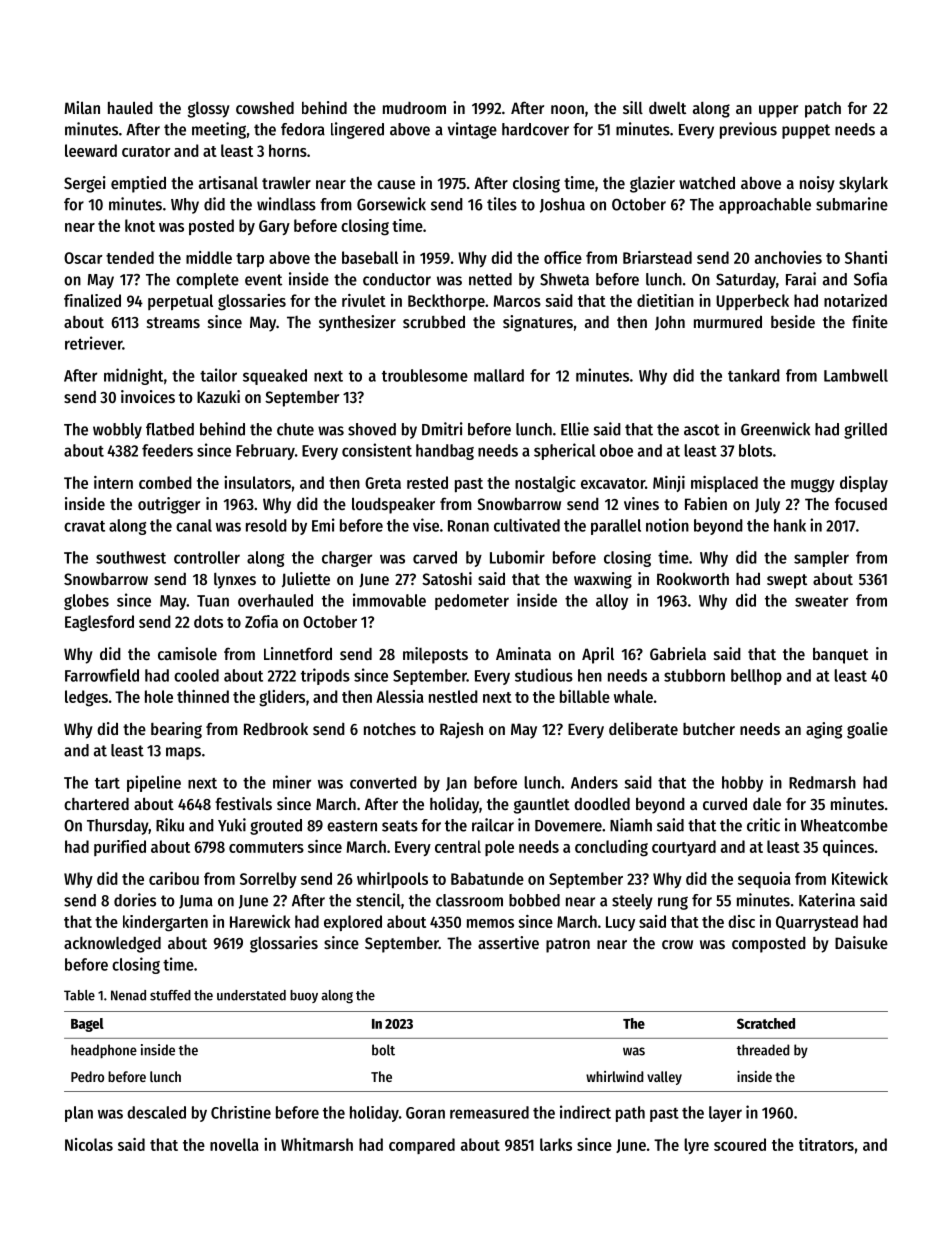 The width and height of the screenshot is (952, 1233). I want to click on intern, so click(113, 482).
